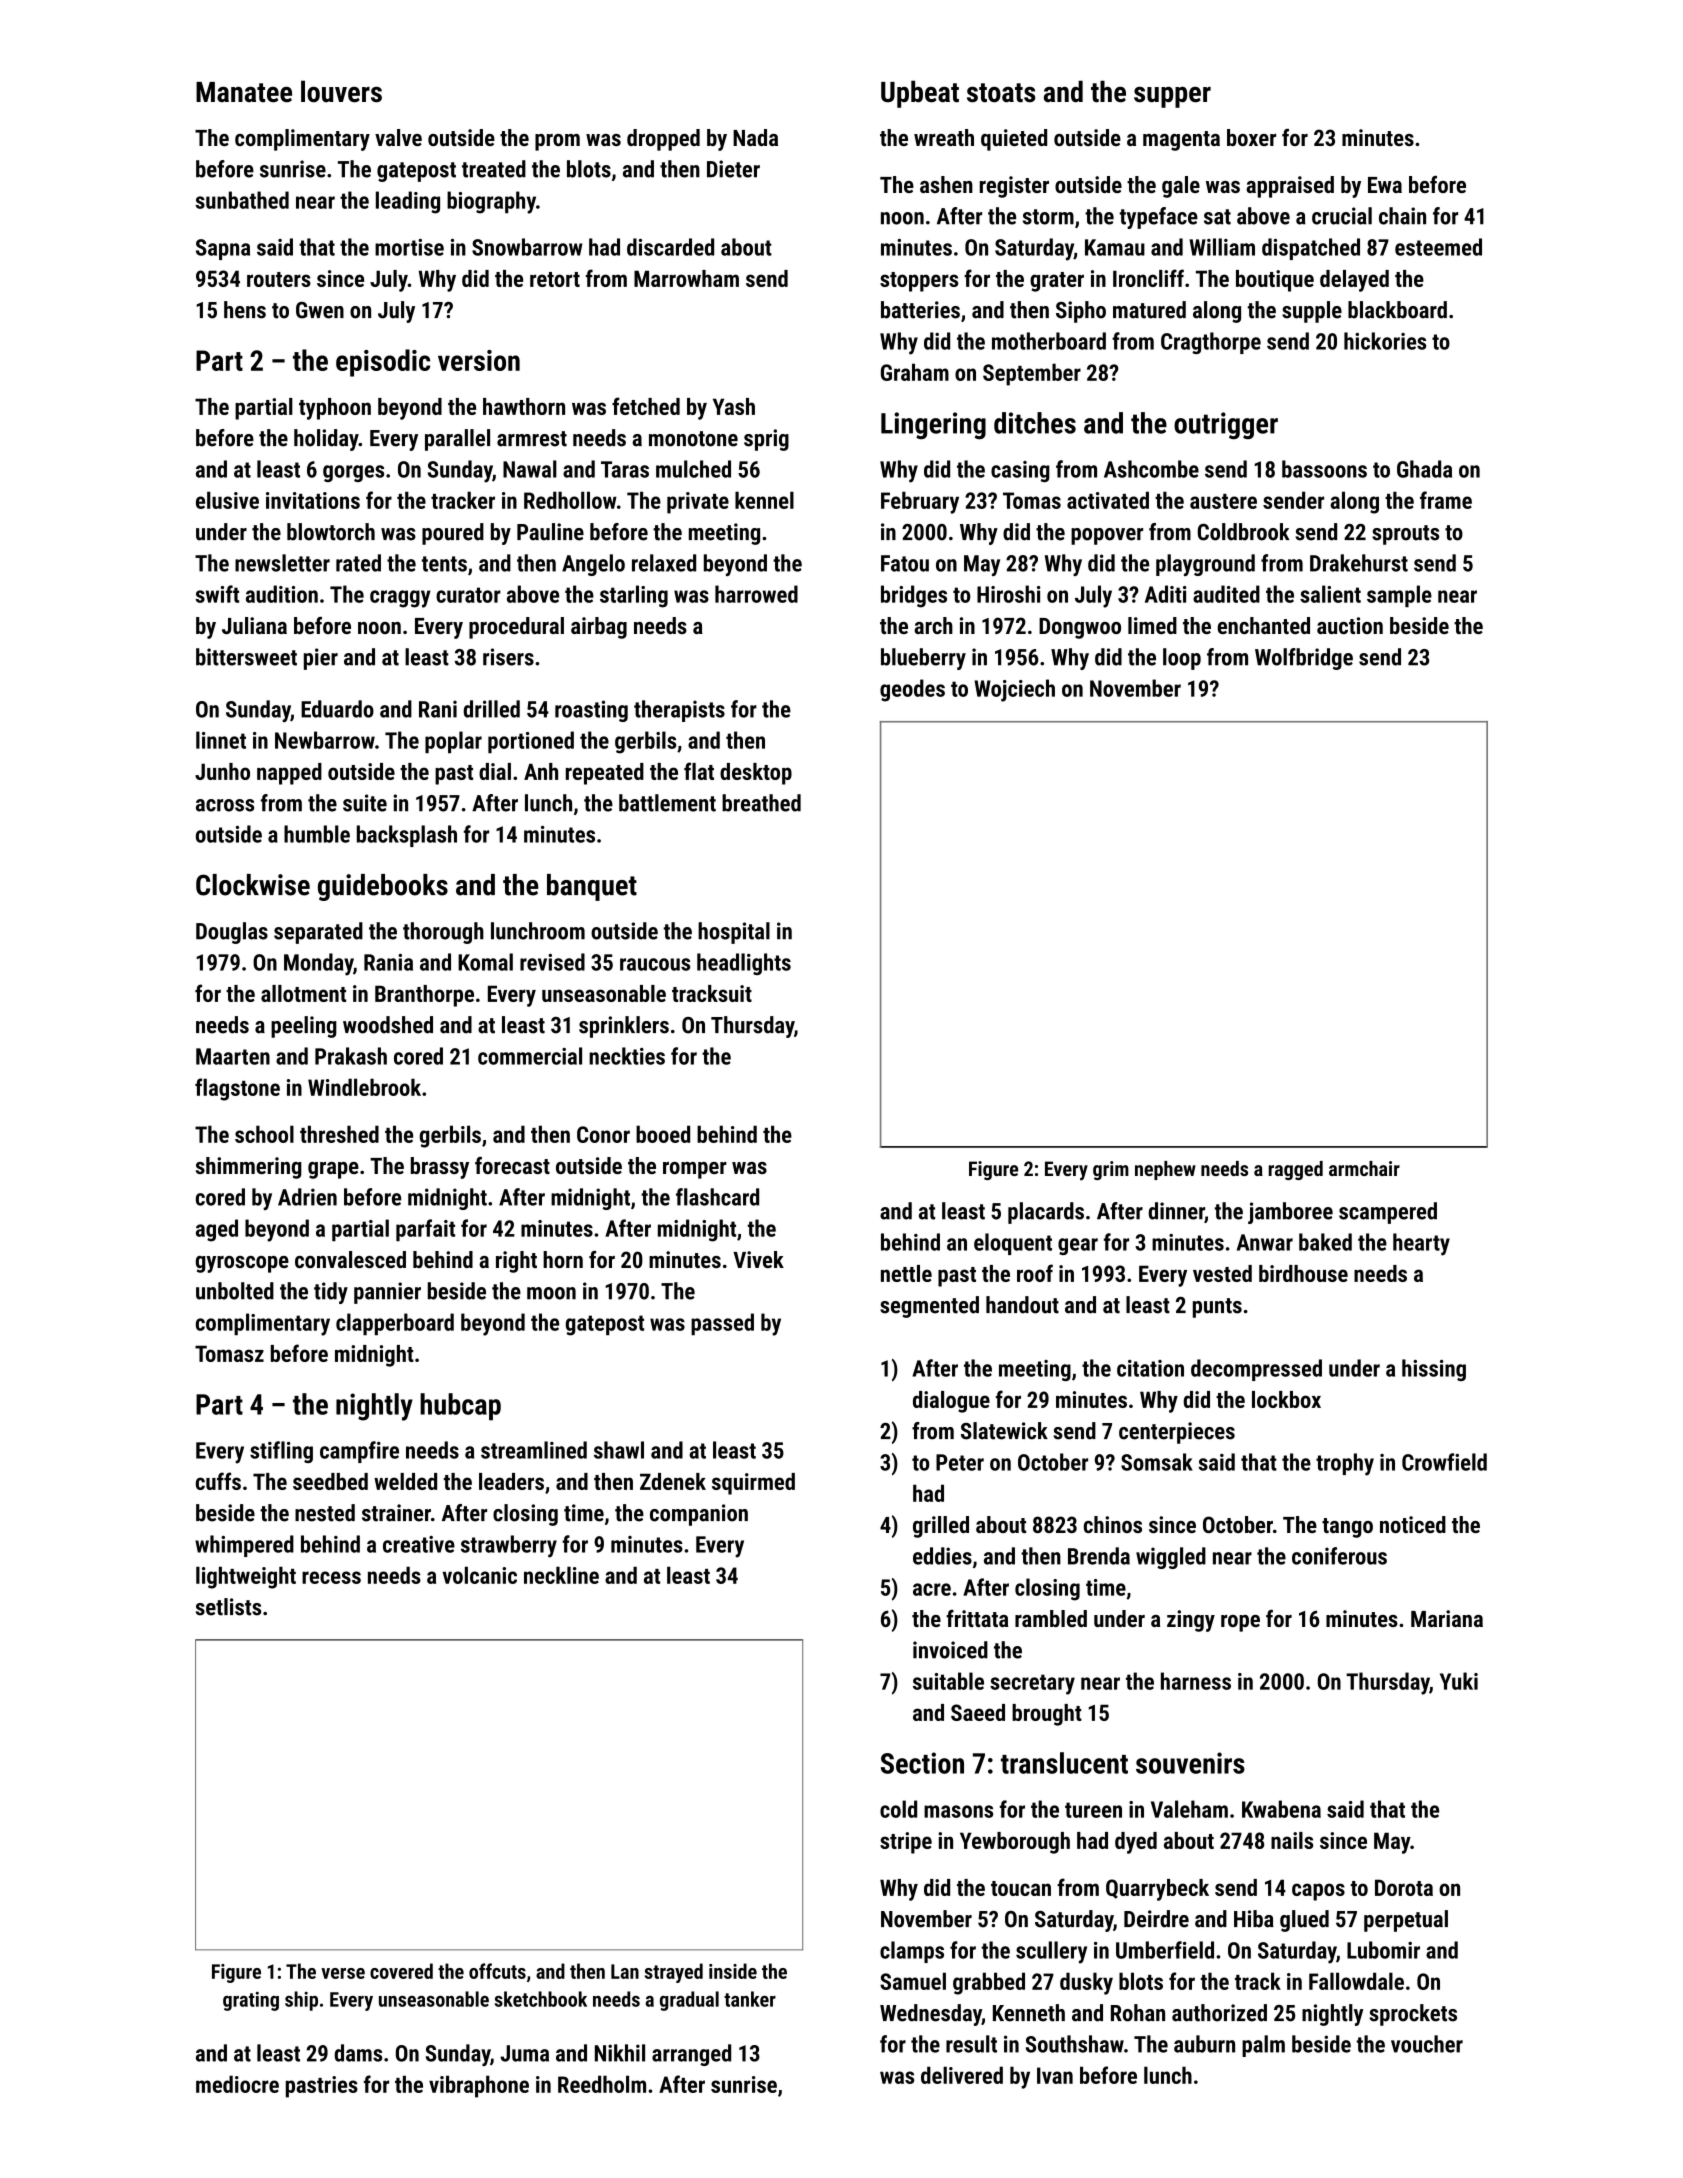 This image has width=1683, height=2178. What do you see at coordinates (227, 500) in the image?
I see `elusive` at bounding box center [227, 500].
